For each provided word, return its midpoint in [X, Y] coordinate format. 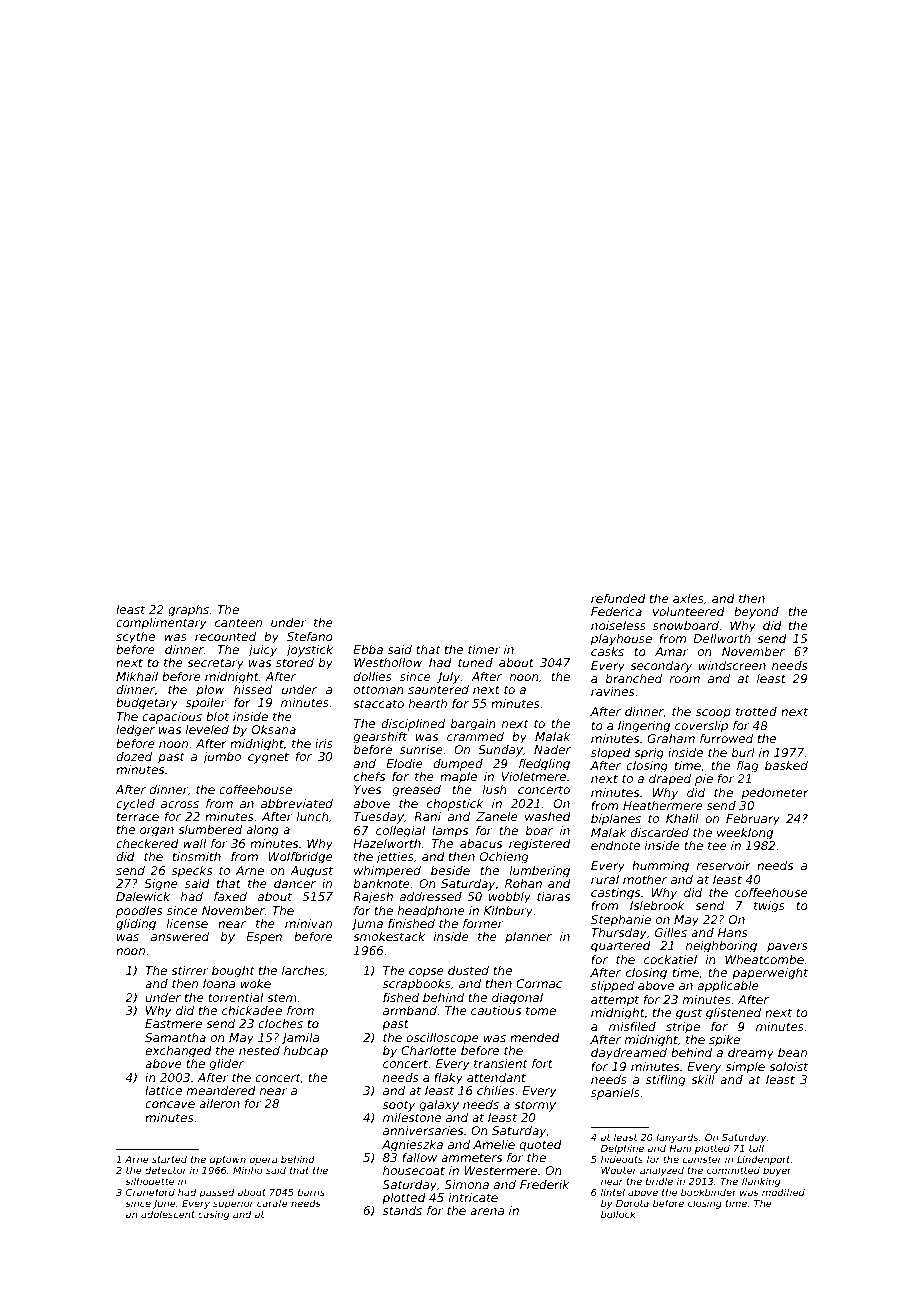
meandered [221, 1090]
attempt [615, 1001]
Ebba [368, 649]
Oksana [274, 729]
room [685, 679]
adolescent [168, 1214]
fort [542, 1063]
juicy [262, 651]
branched [634, 678]
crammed [475, 736]
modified [783, 1192]
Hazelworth [387, 843]
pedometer [775, 794]
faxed [230, 896]
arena [487, 1211]
